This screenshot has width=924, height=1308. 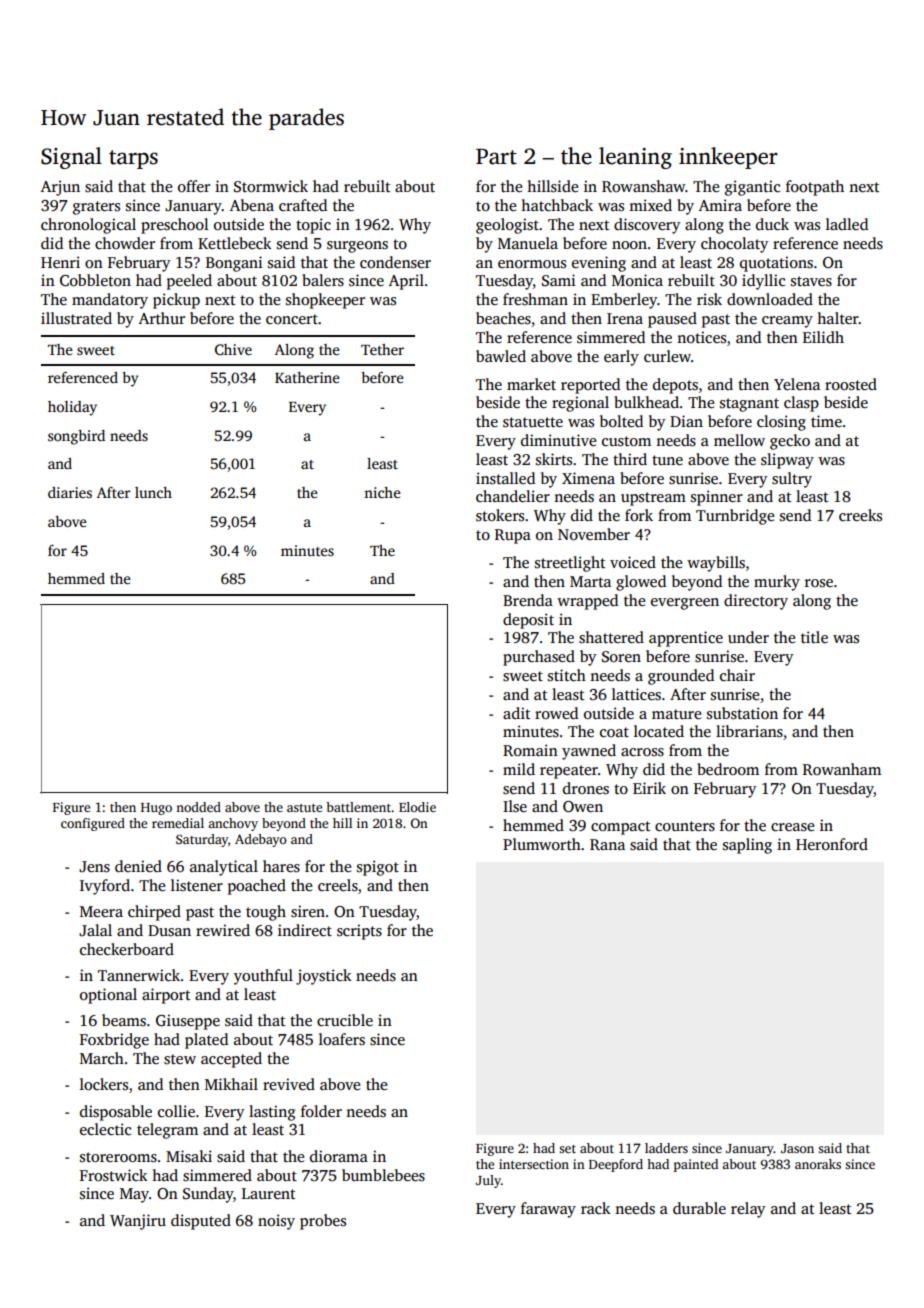 I want to click on Part, so click(x=496, y=157).
